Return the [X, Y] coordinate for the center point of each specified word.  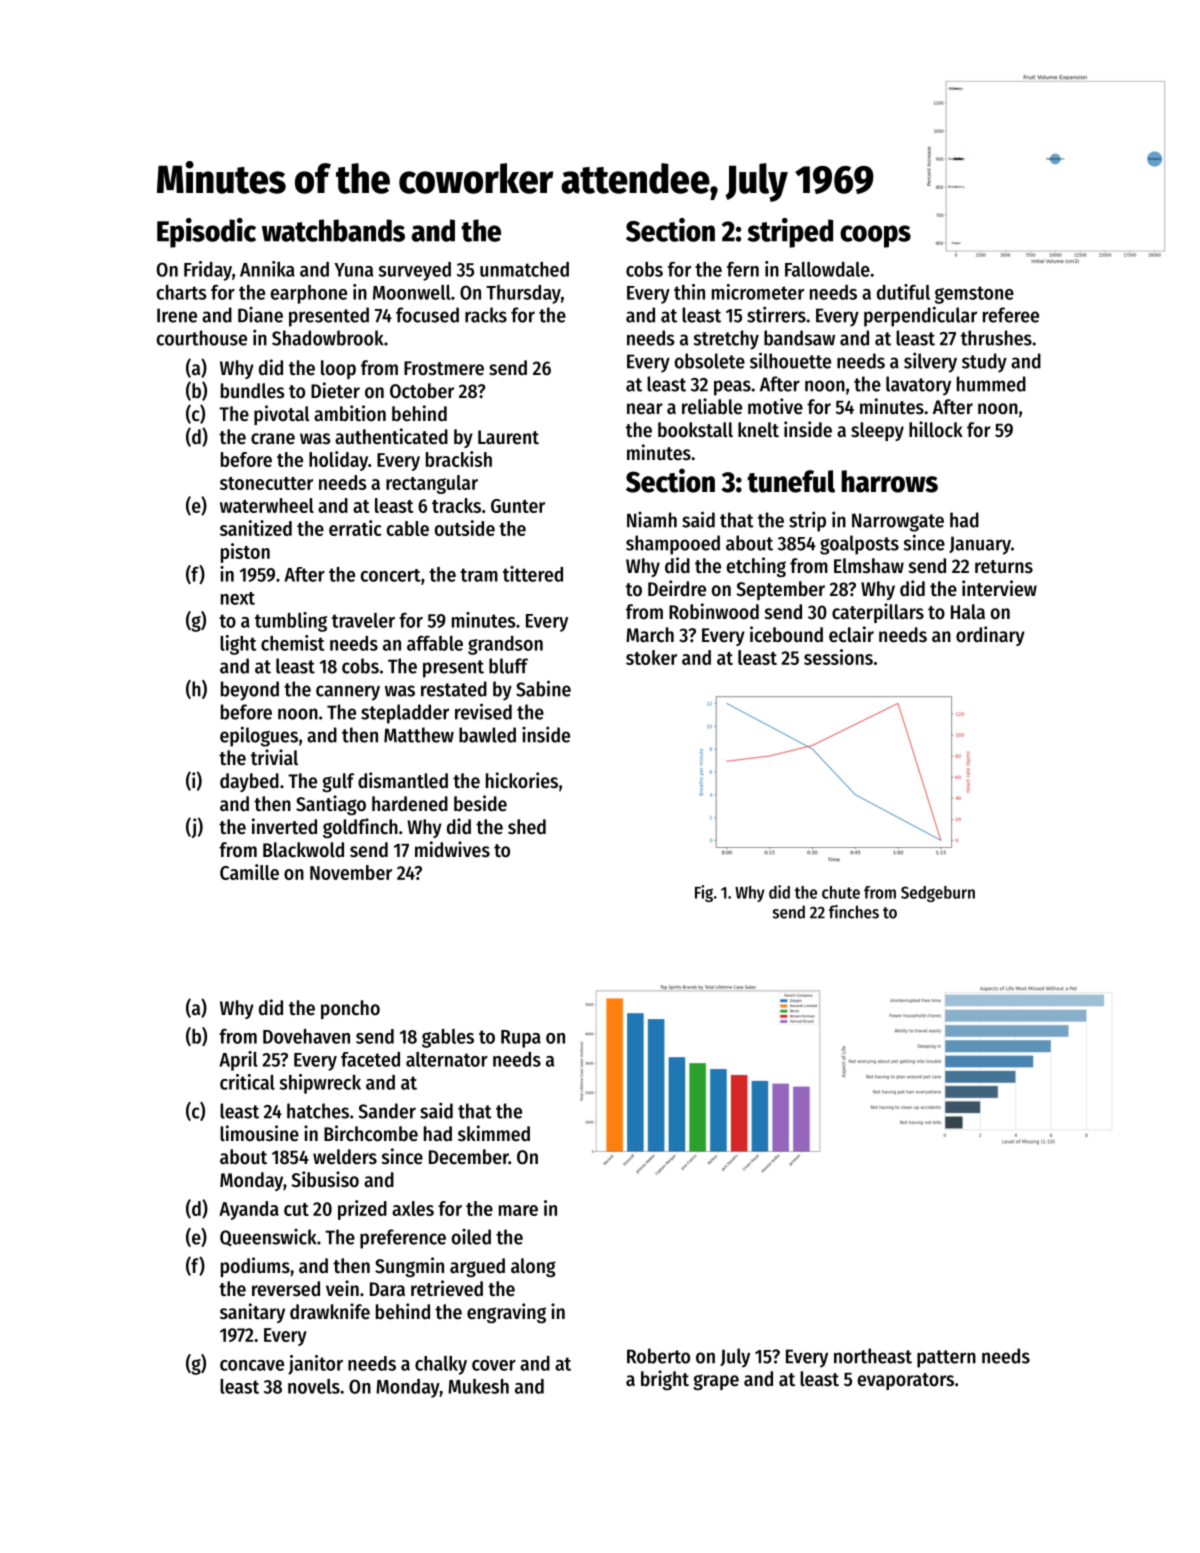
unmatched [524, 269]
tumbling [291, 622]
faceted [370, 1059]
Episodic [206, 233]
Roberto [658, 1356]
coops [875, 236]
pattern [946, 1359]
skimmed [494, 1133]
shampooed [673, 545]
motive [775, 406]
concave [252, 1365]
